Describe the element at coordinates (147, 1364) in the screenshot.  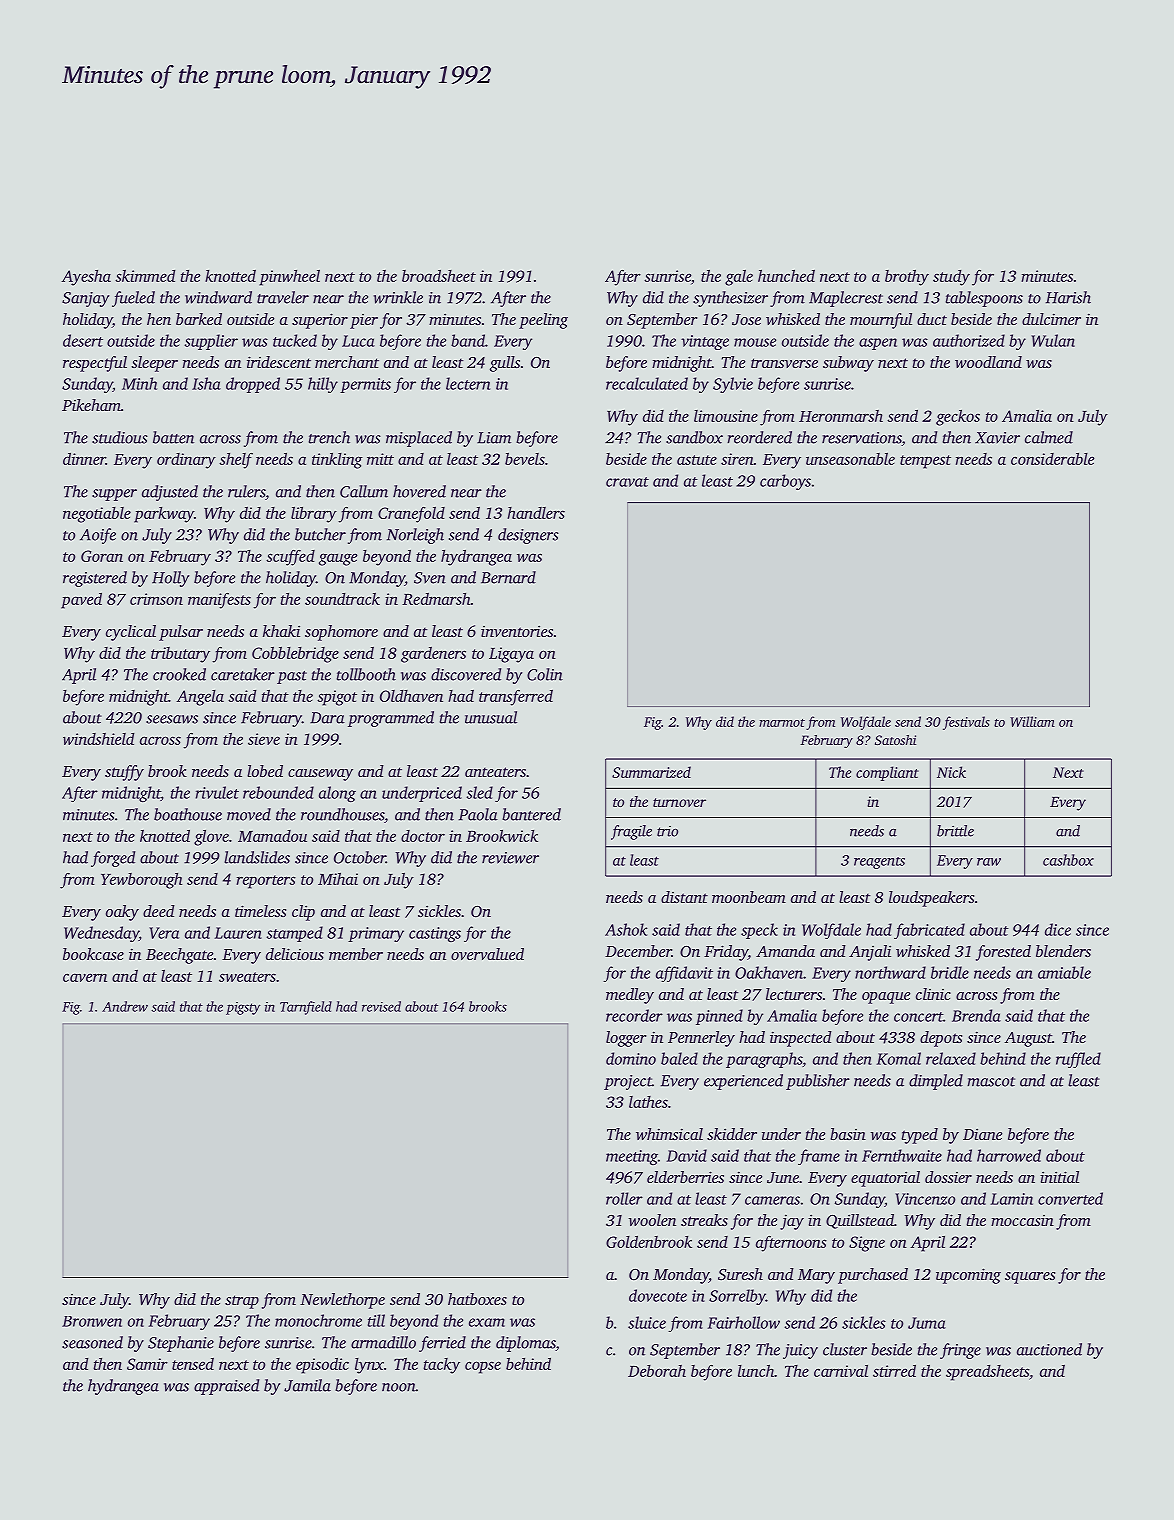
I see `Samir` at that location.
